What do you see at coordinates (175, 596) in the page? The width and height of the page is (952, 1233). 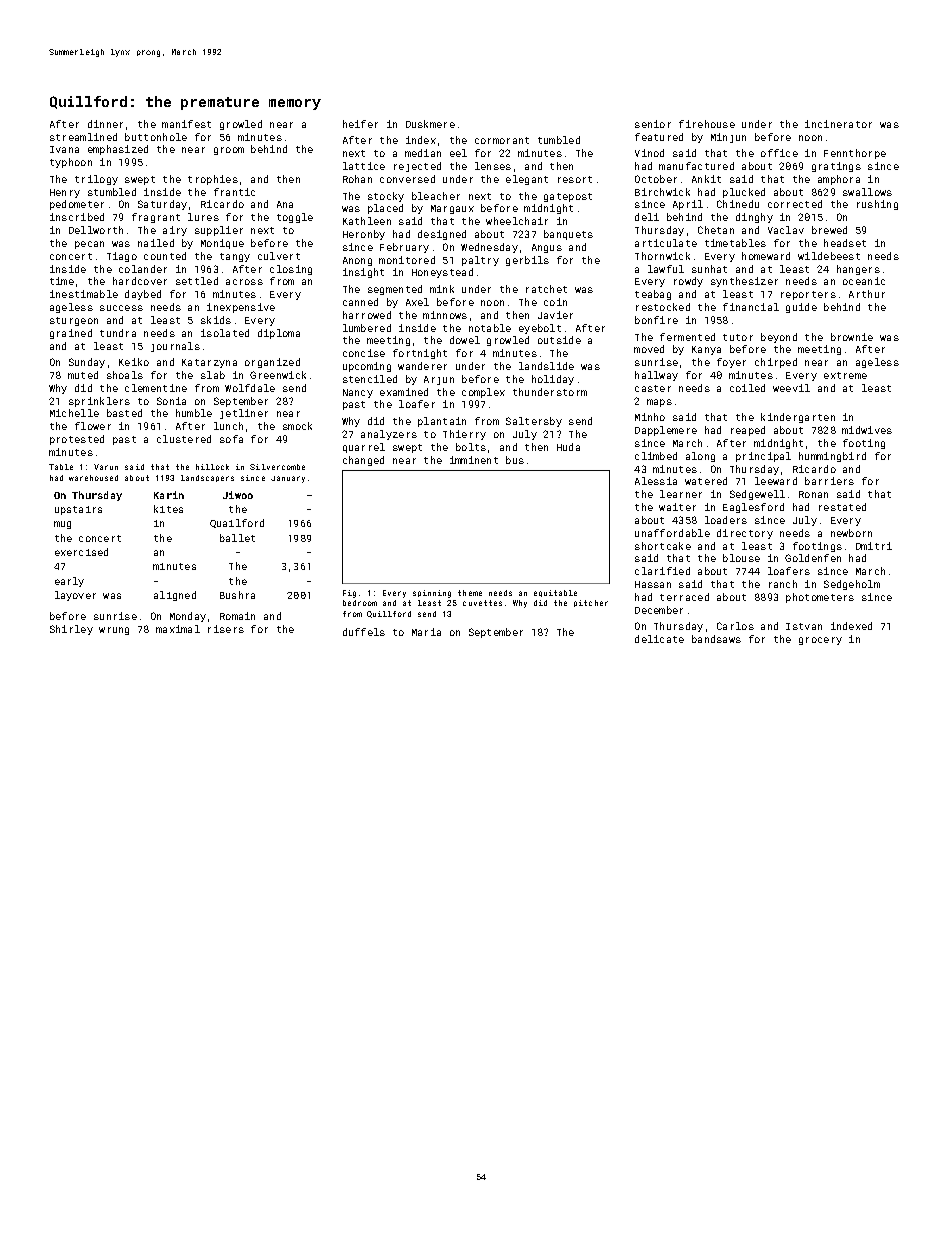 I see `aligned` at bounding box center [175, 596].
